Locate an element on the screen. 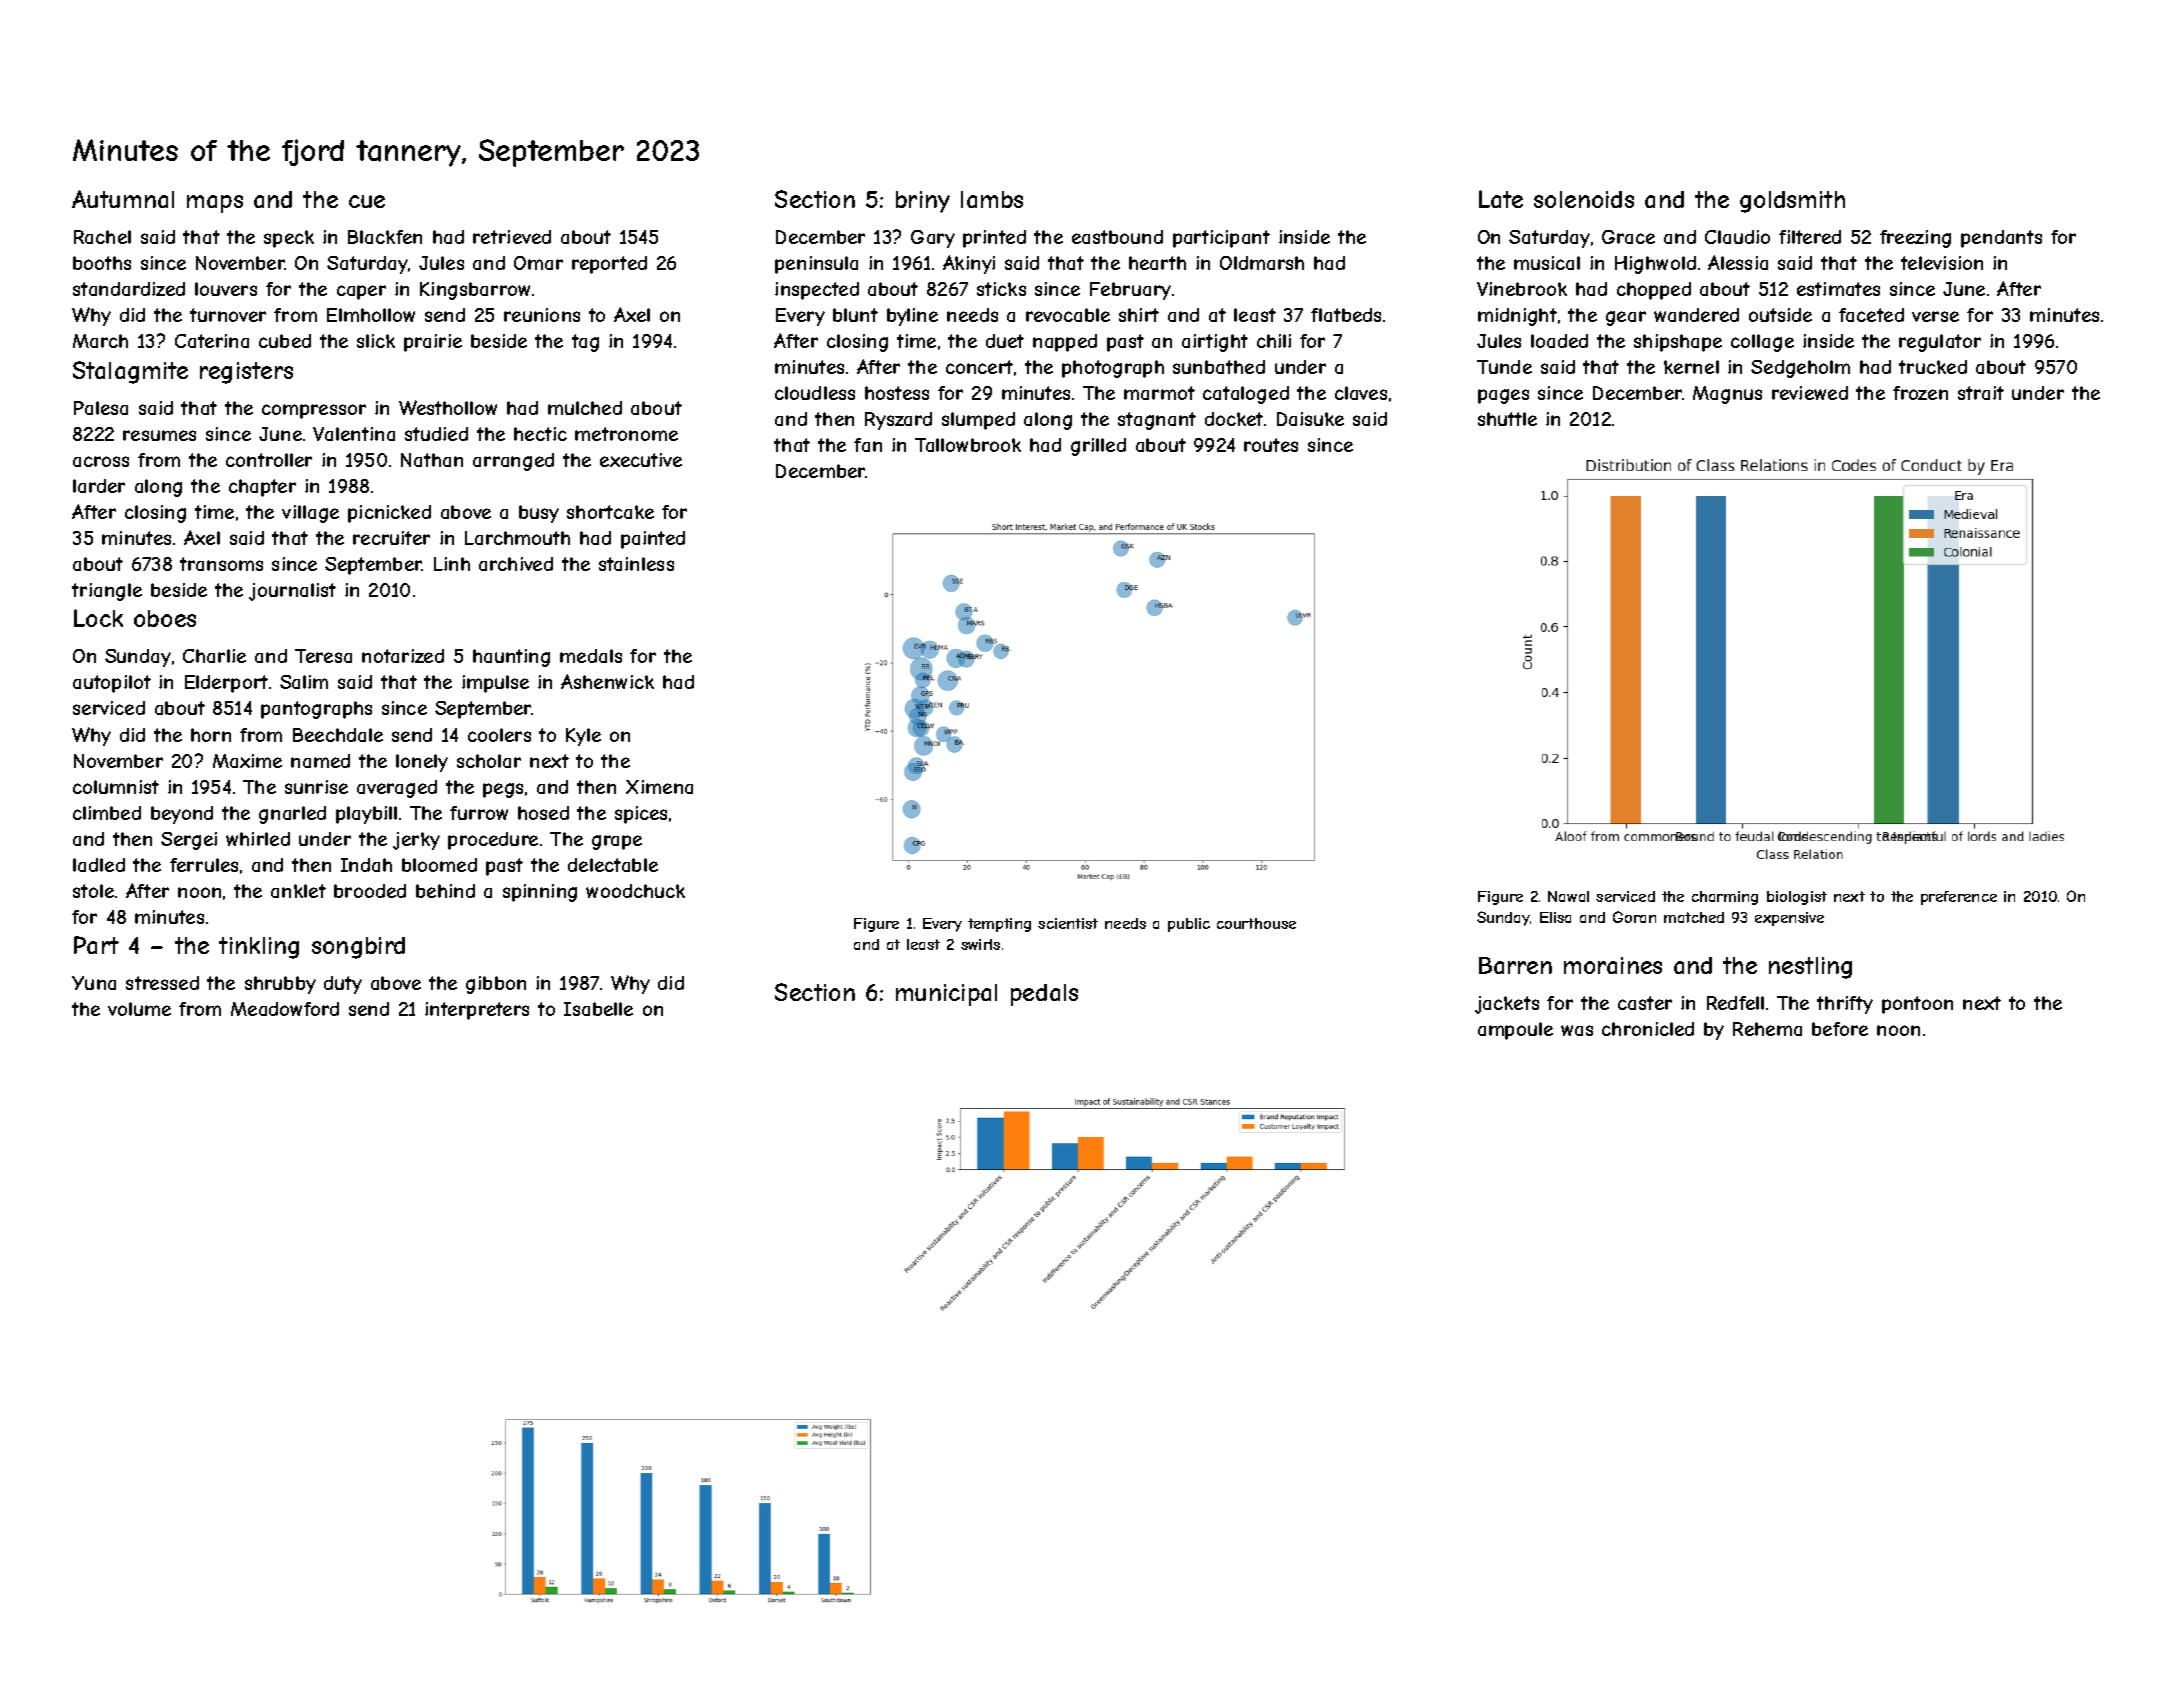  scientist is located at coordinates (1068, 923).
